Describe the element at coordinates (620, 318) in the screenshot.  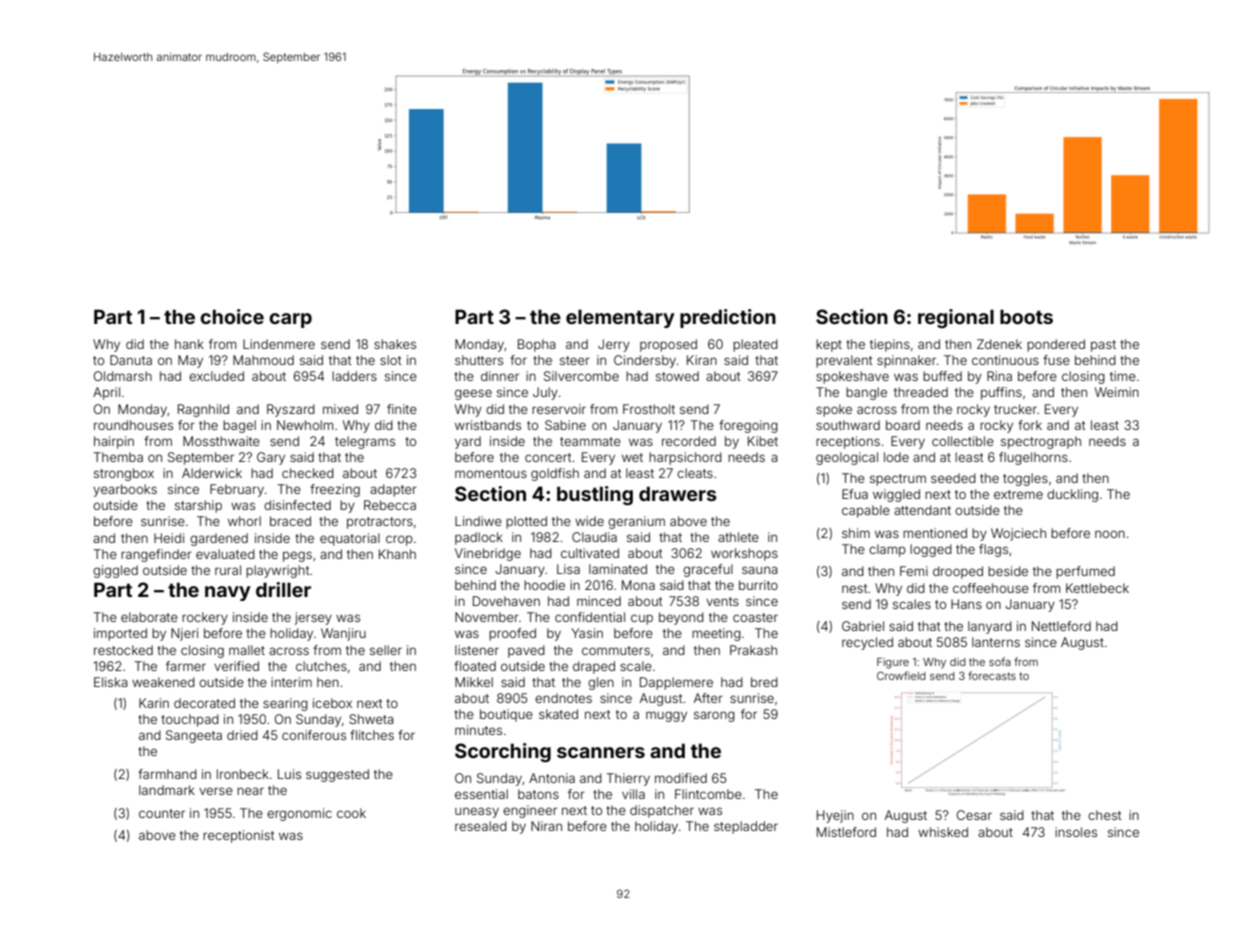
I see `elementary` at that location.
